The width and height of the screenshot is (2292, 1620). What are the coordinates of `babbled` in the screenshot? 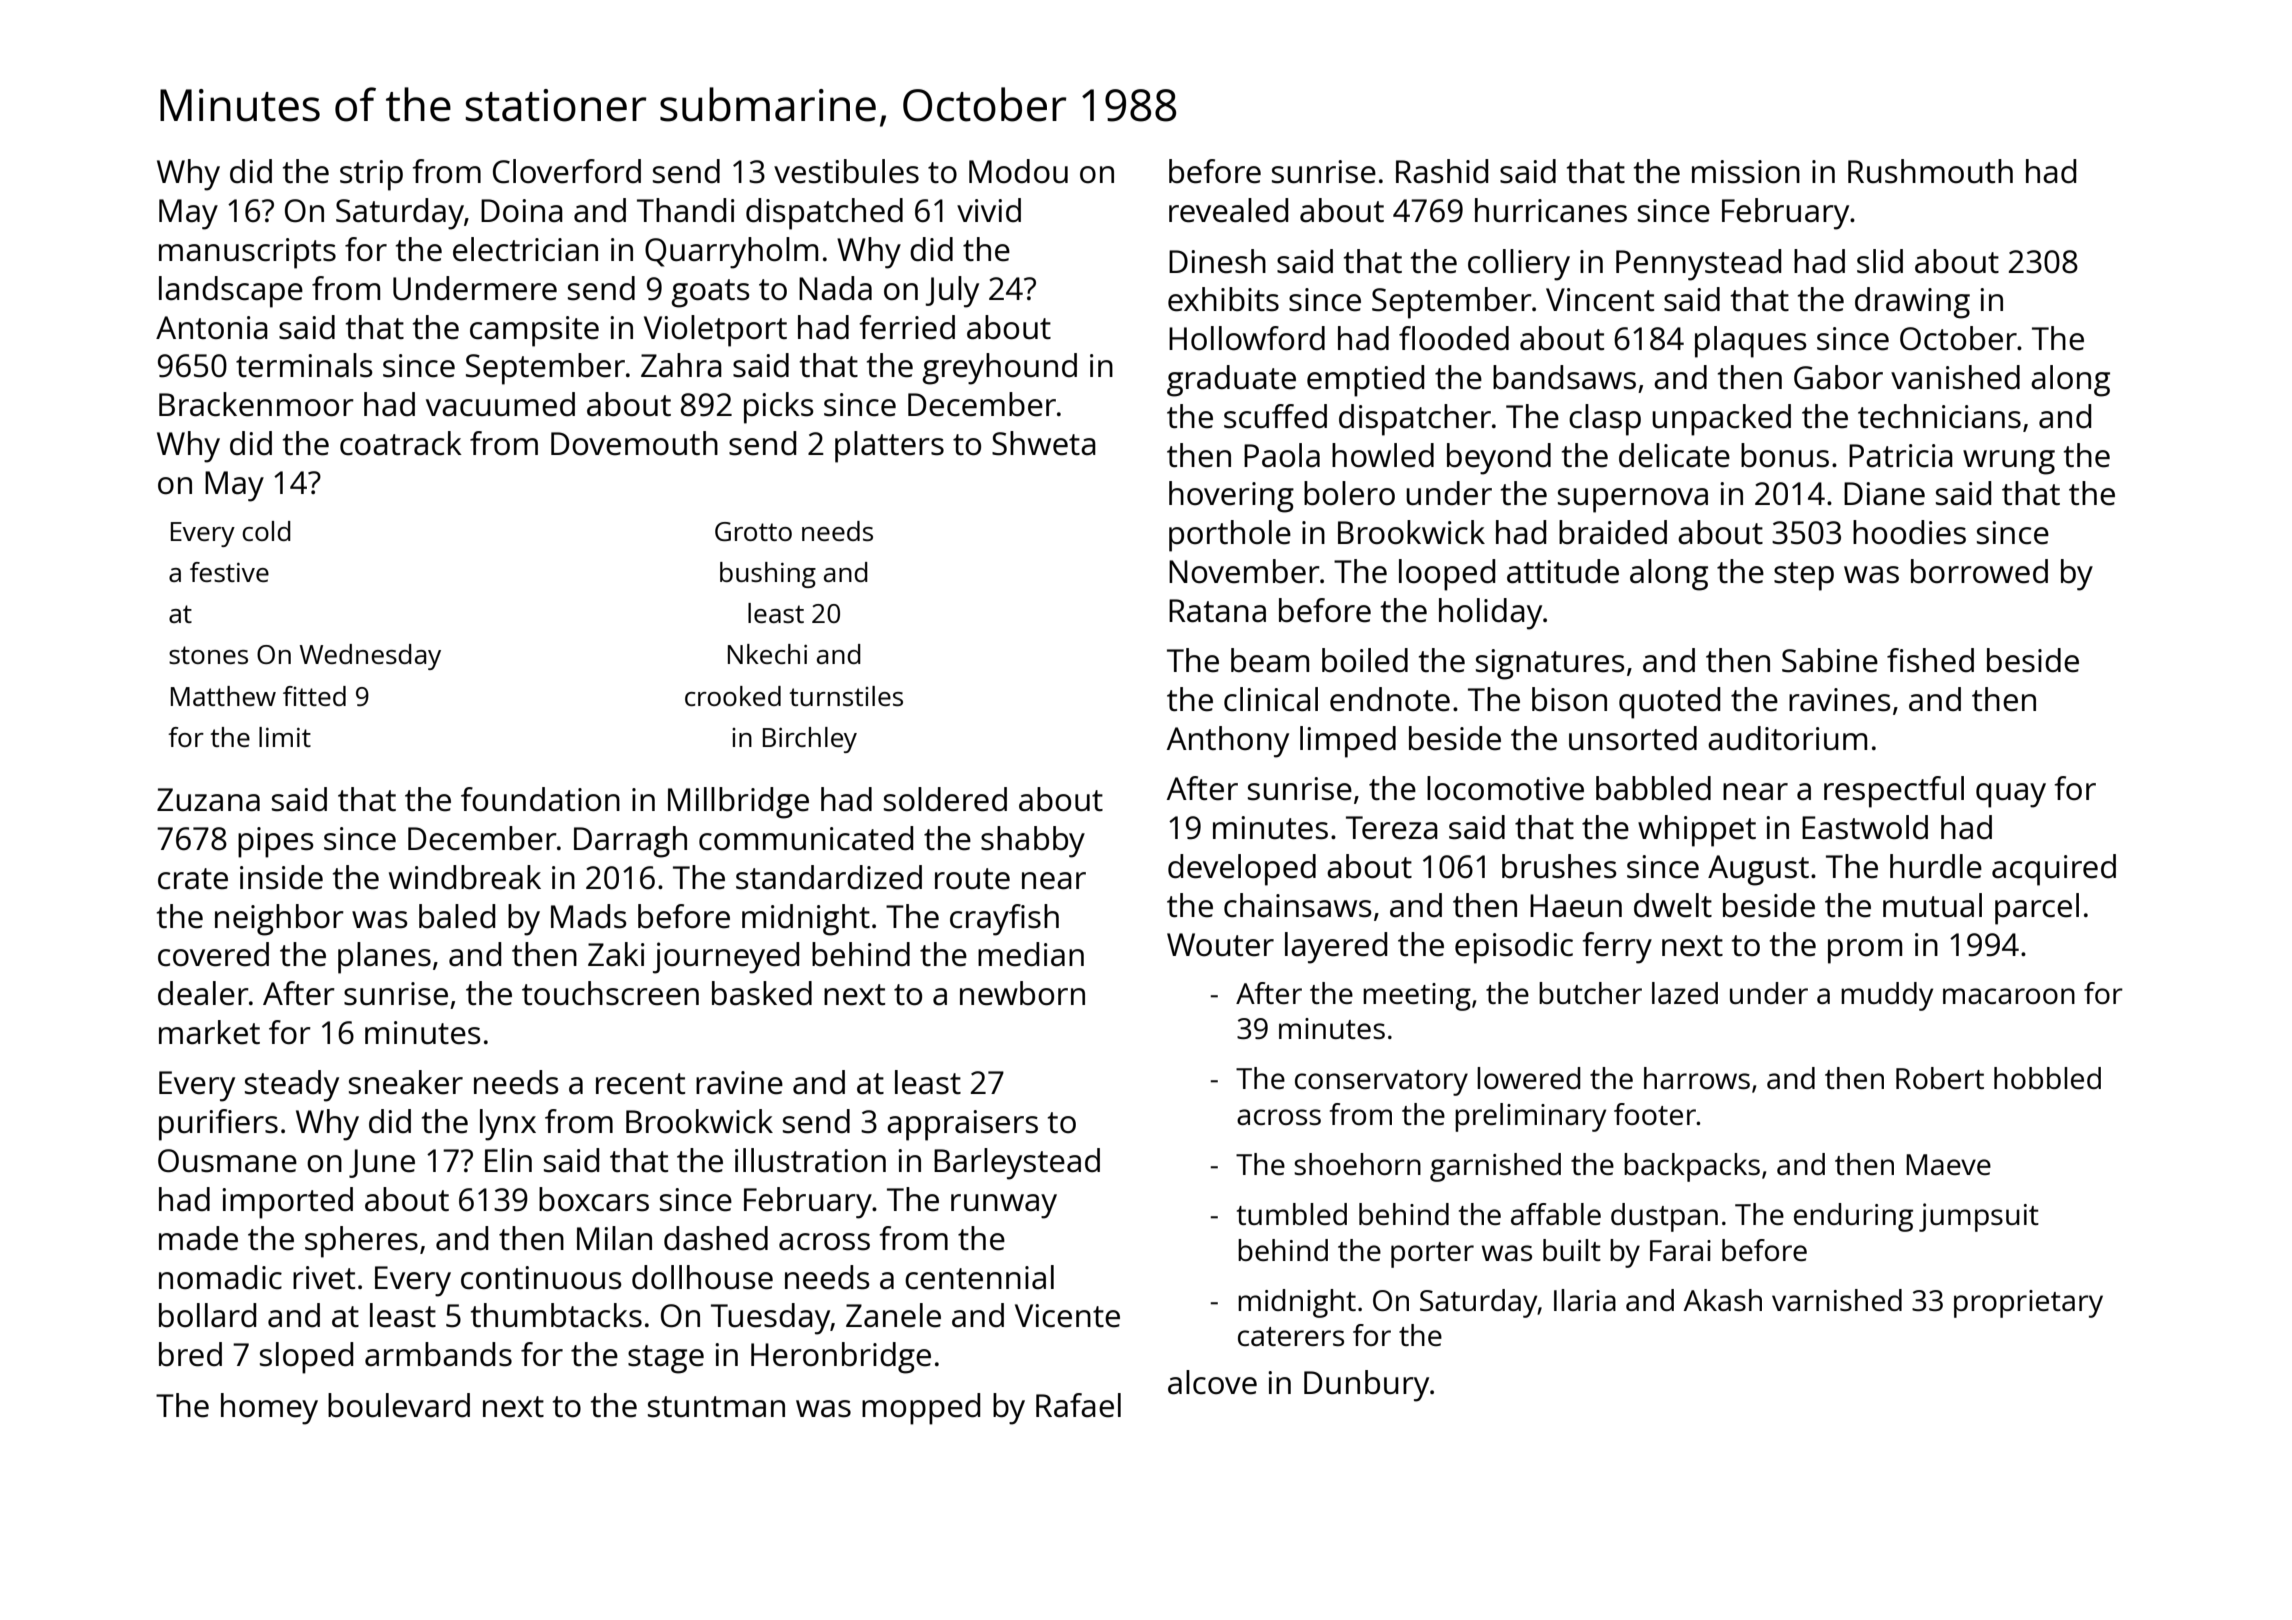 It's located at (1653, 788).
